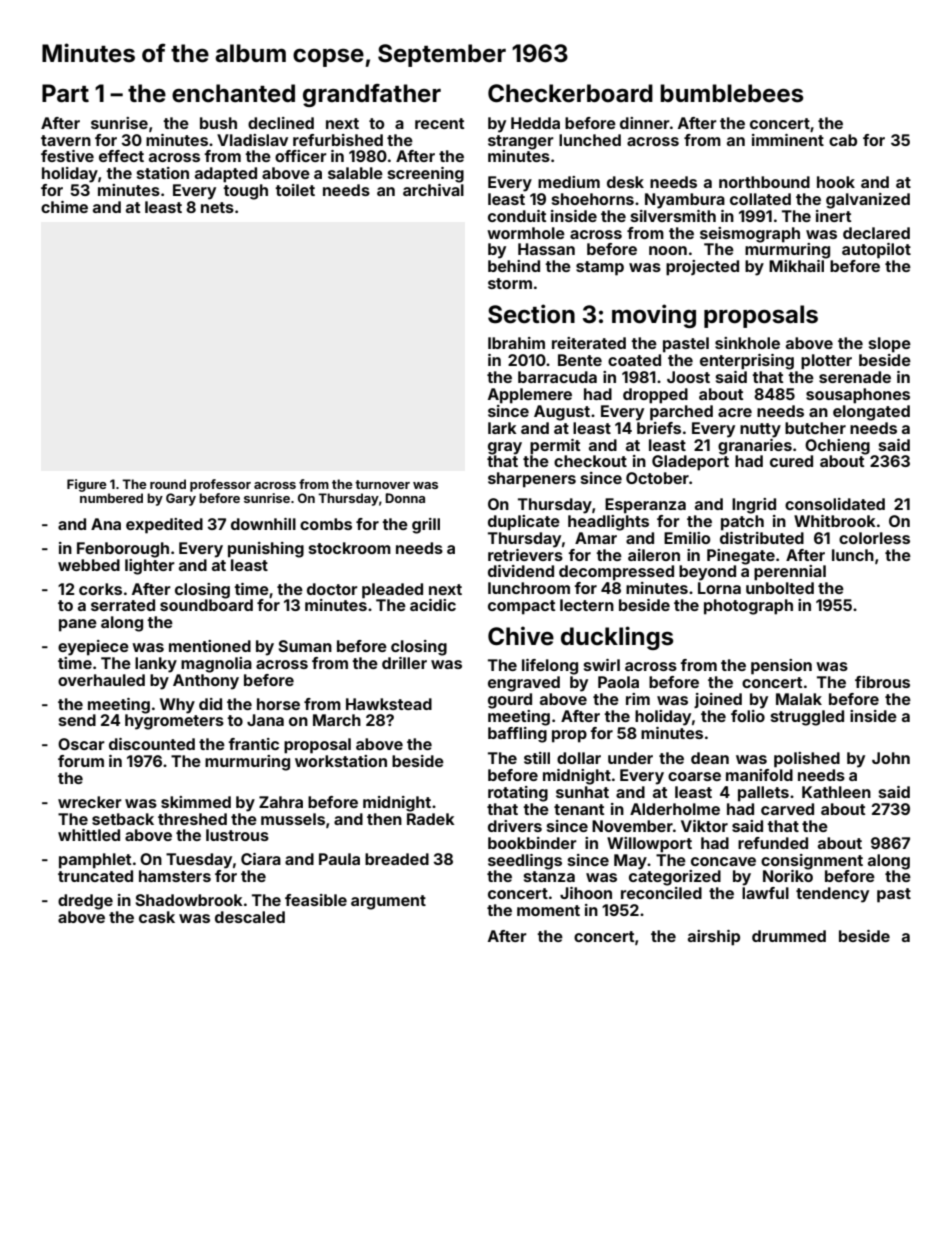 This document has height=1233, width=952. I want to click on chime, so click(64, 207).
